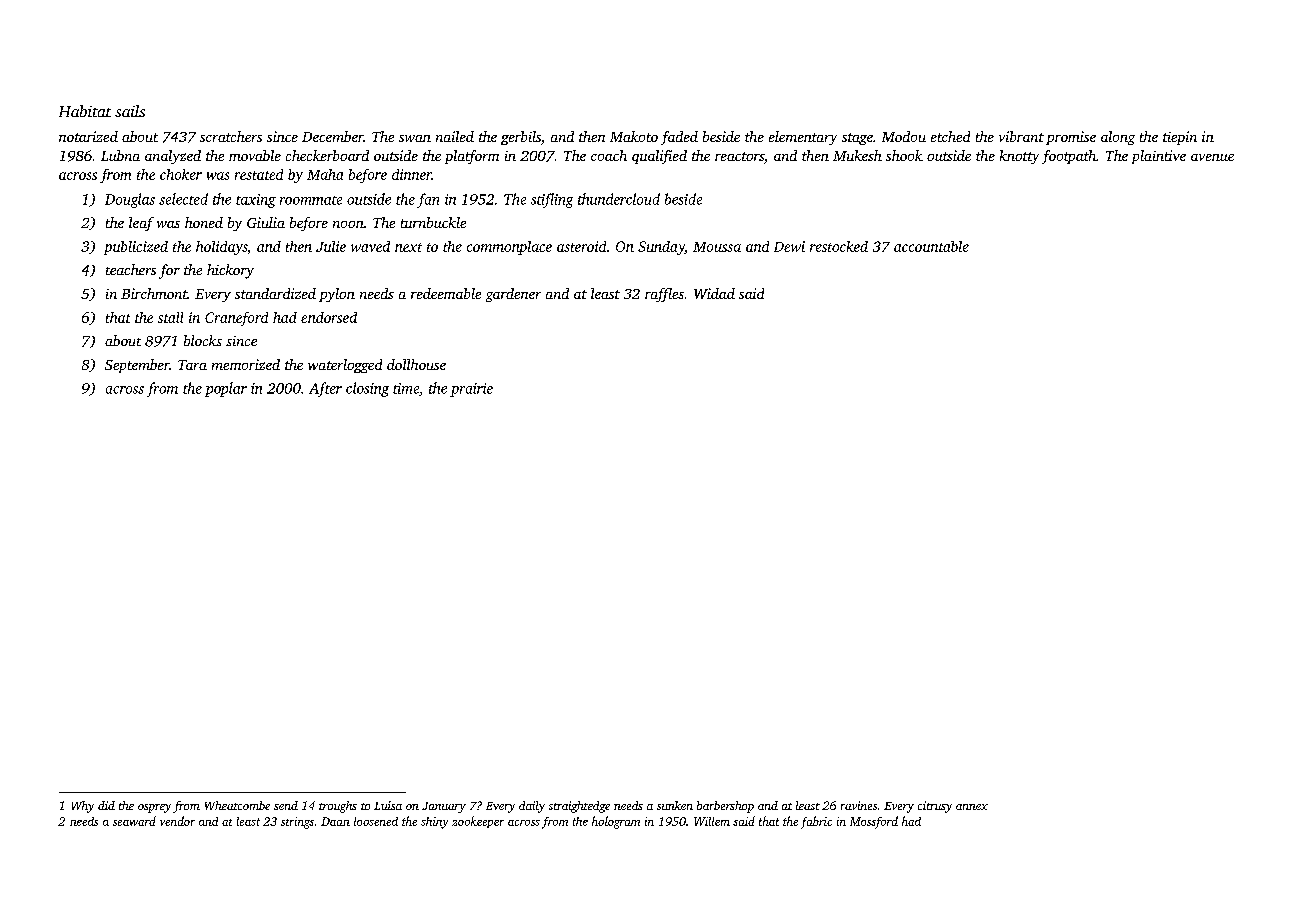 The image size is (1308, 924). What do you see at coordinates (237, 805) in the screenshot?
I see `Wheatcombe` at bounding box center [237, 805].
